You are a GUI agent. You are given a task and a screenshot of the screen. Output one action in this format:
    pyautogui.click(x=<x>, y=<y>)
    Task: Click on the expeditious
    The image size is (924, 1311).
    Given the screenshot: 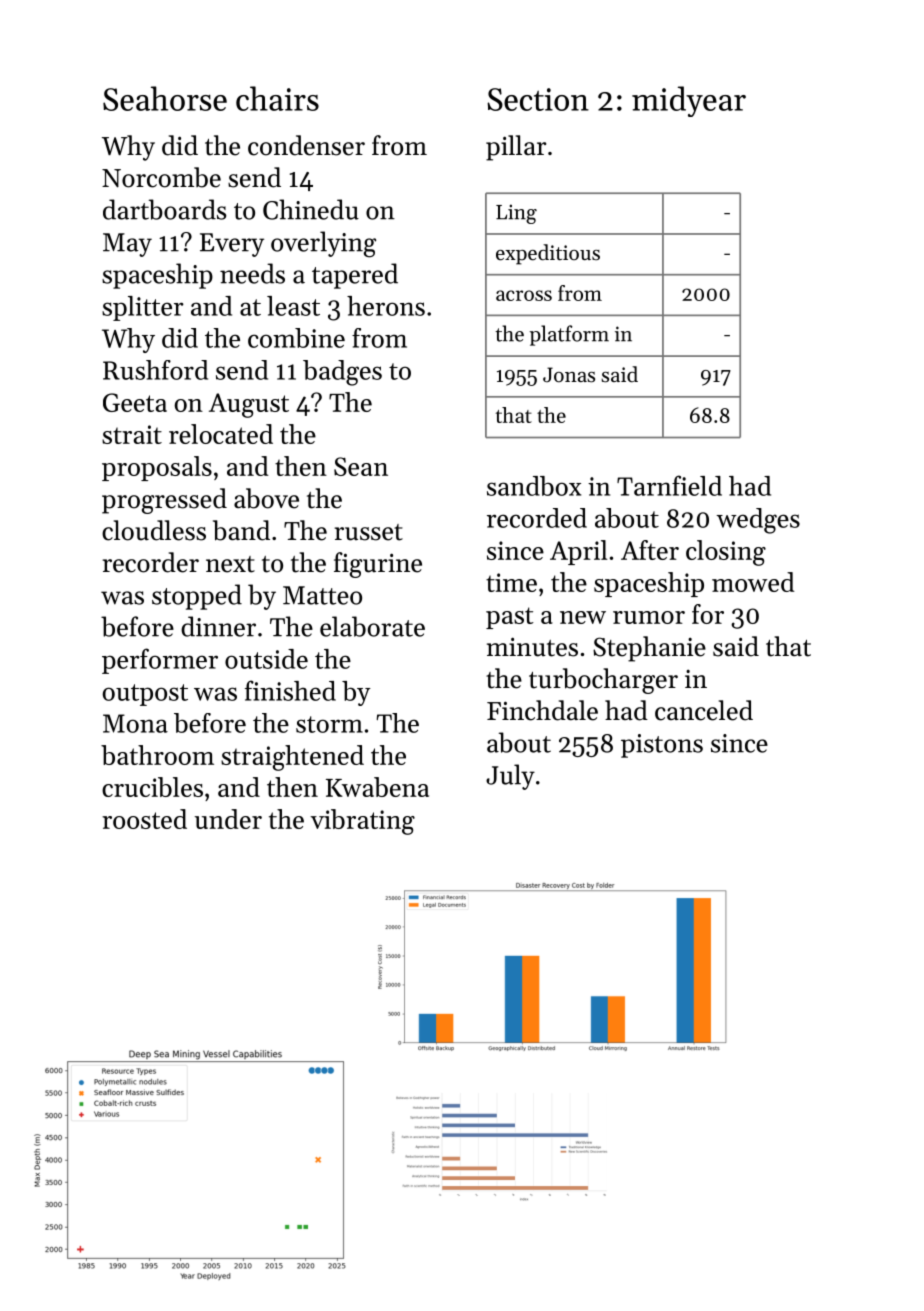 What is the action you would take?
    pyautogui.click(x=548, y=254)
